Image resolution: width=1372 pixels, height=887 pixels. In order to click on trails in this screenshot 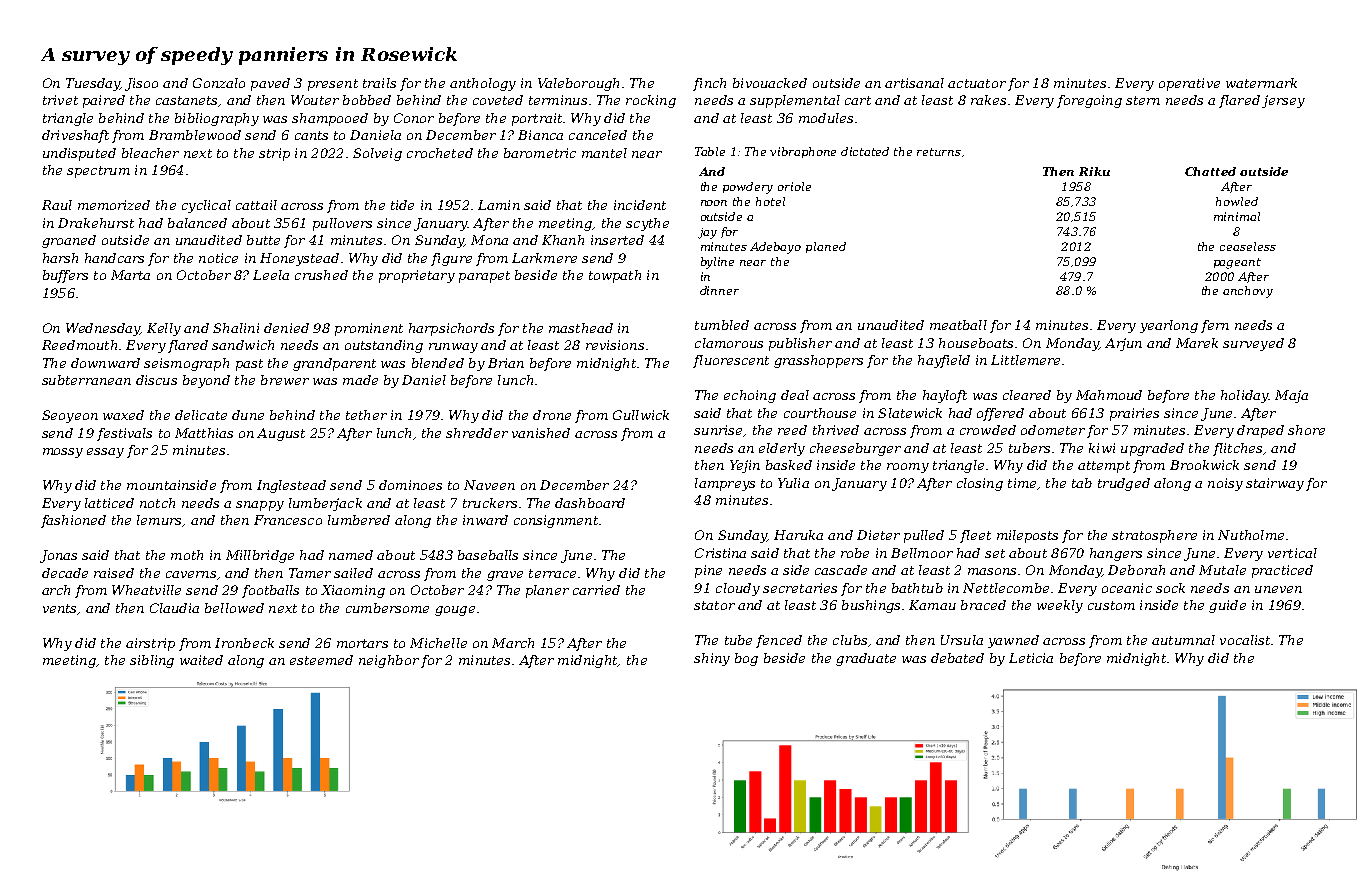, I will do `click(379, 83)`.
